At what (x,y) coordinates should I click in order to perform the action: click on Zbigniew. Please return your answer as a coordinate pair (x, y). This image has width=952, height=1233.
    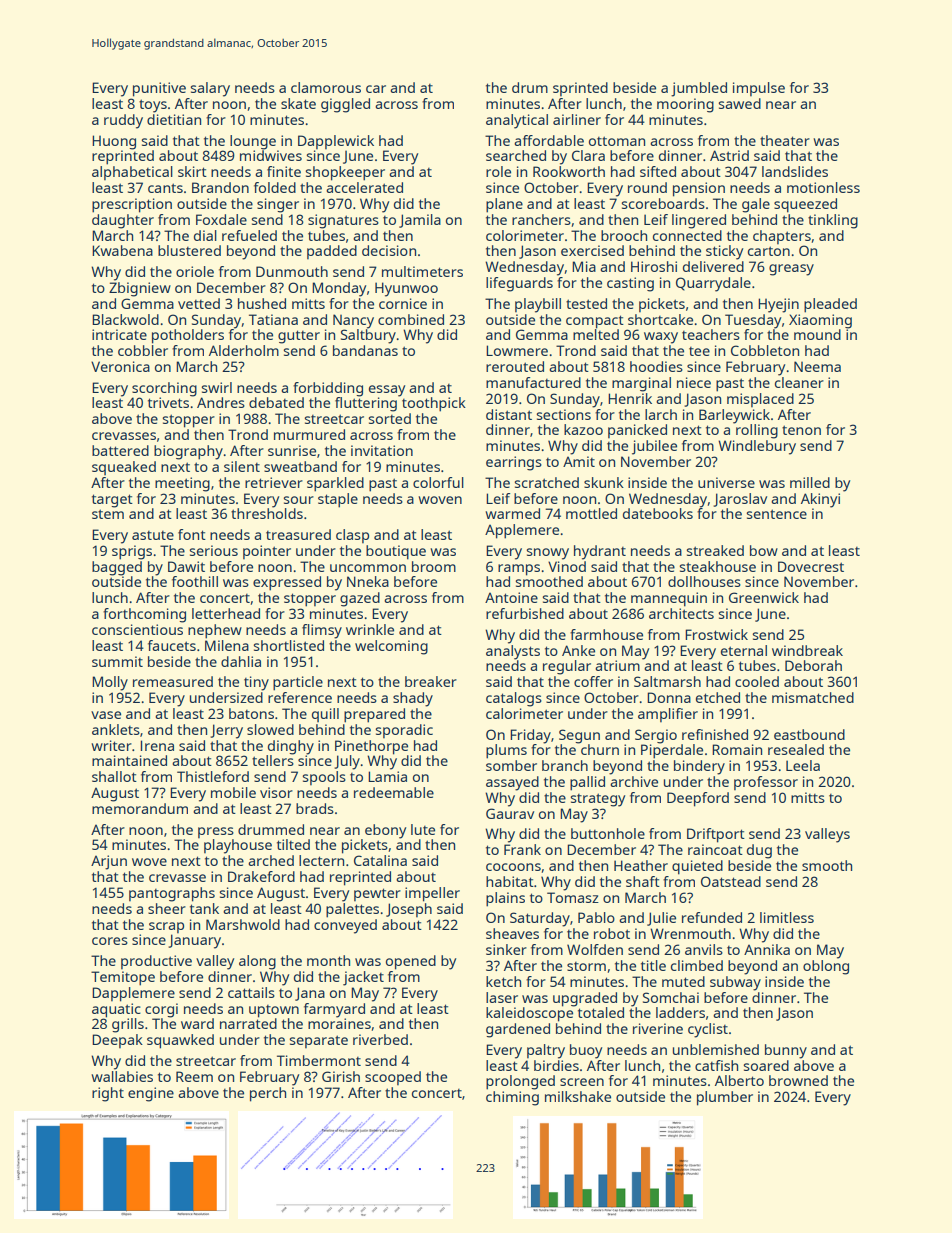
    Looking at the image, I should click on (140, 289).
